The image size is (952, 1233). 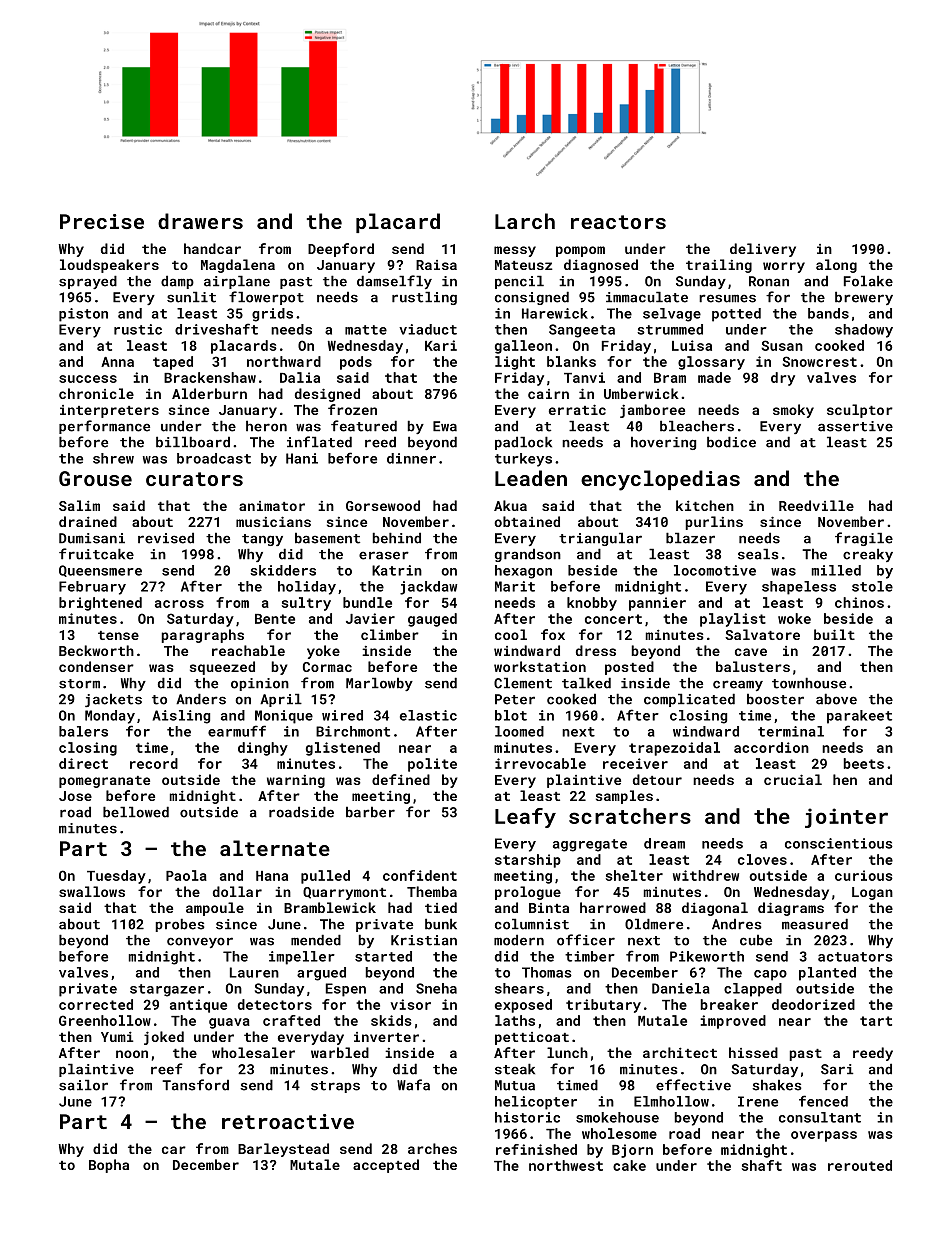 I want to click on across, so click(x=179, y=604).
